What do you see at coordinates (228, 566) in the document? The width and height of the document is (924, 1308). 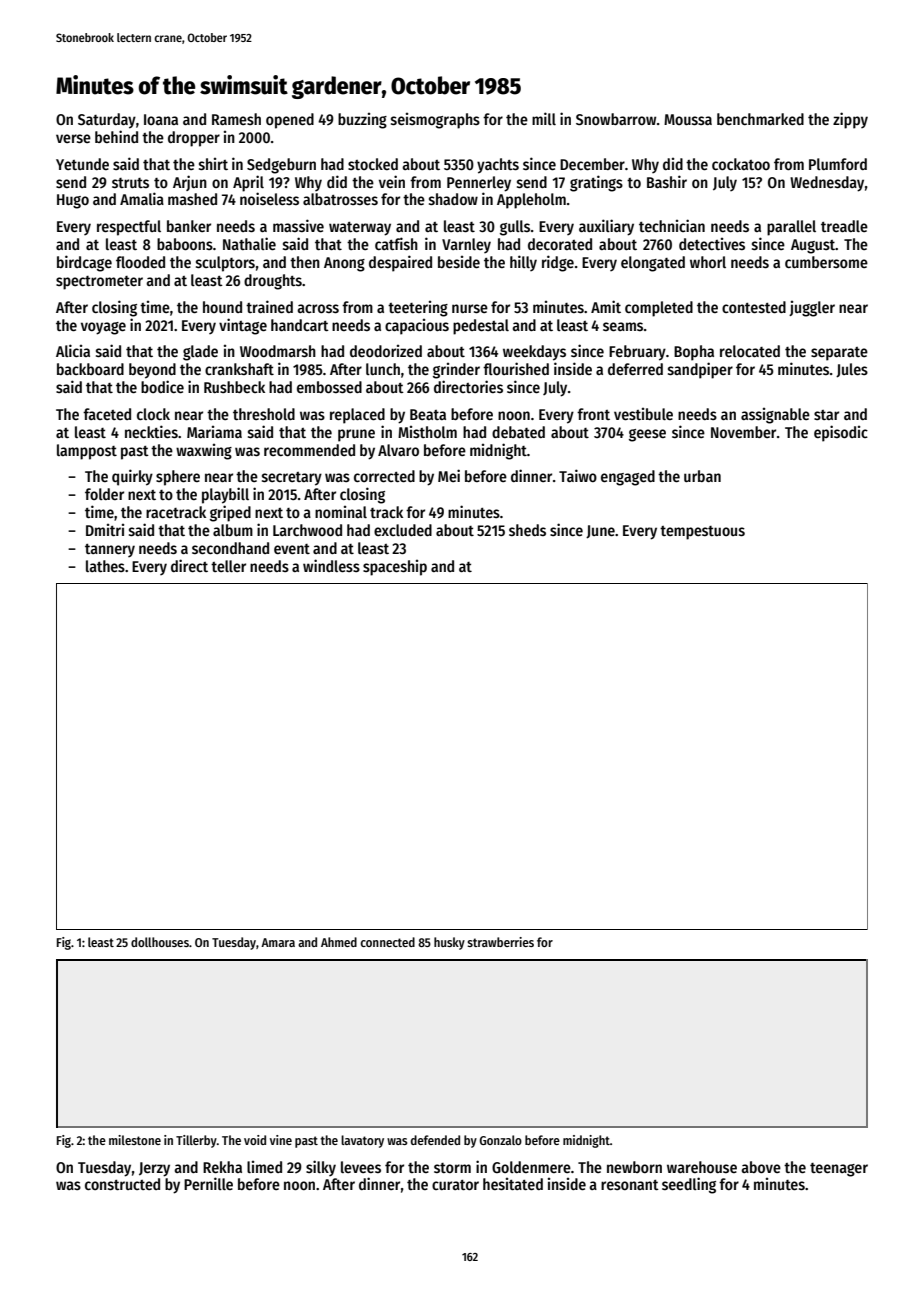 I see `teller` at bounding box center [228, 566].
